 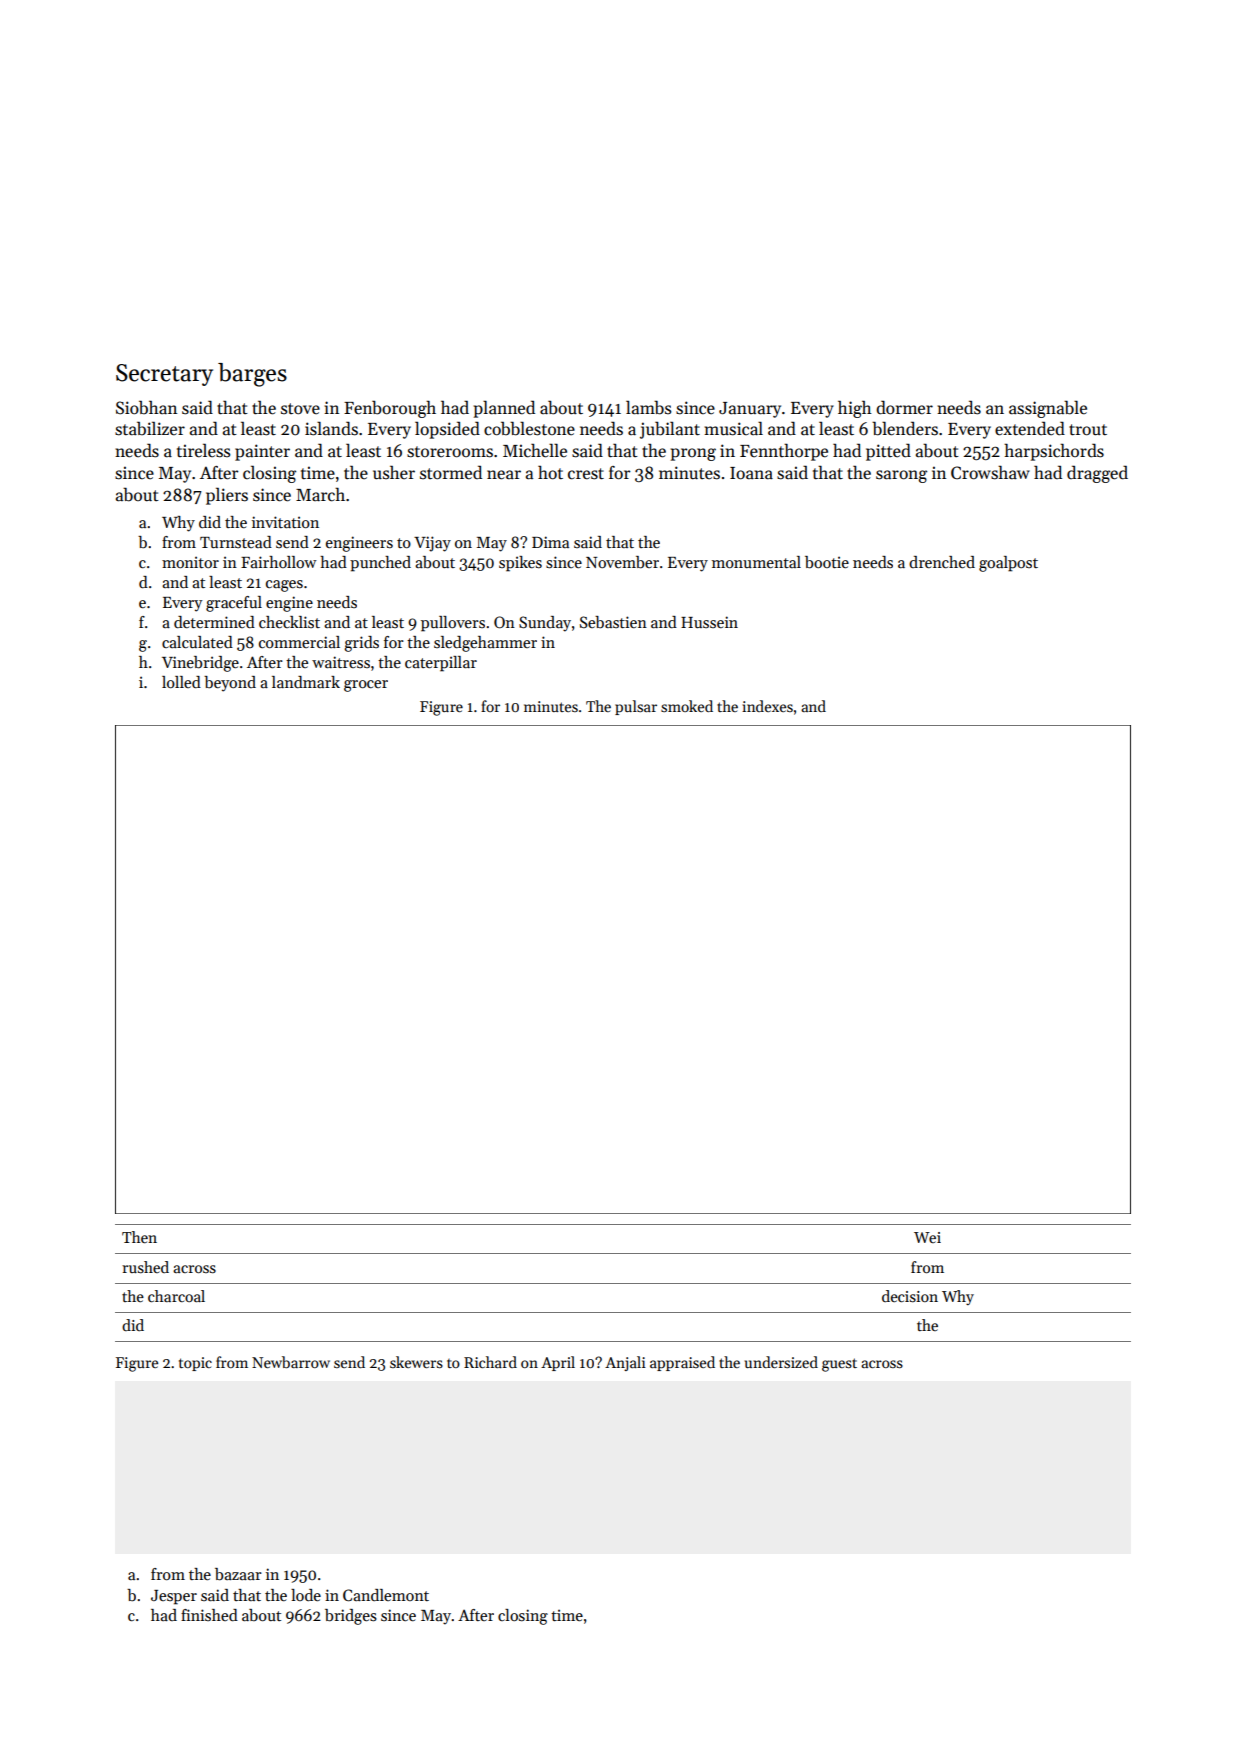 I want to click on decision, so click(x=910, y=1296).
